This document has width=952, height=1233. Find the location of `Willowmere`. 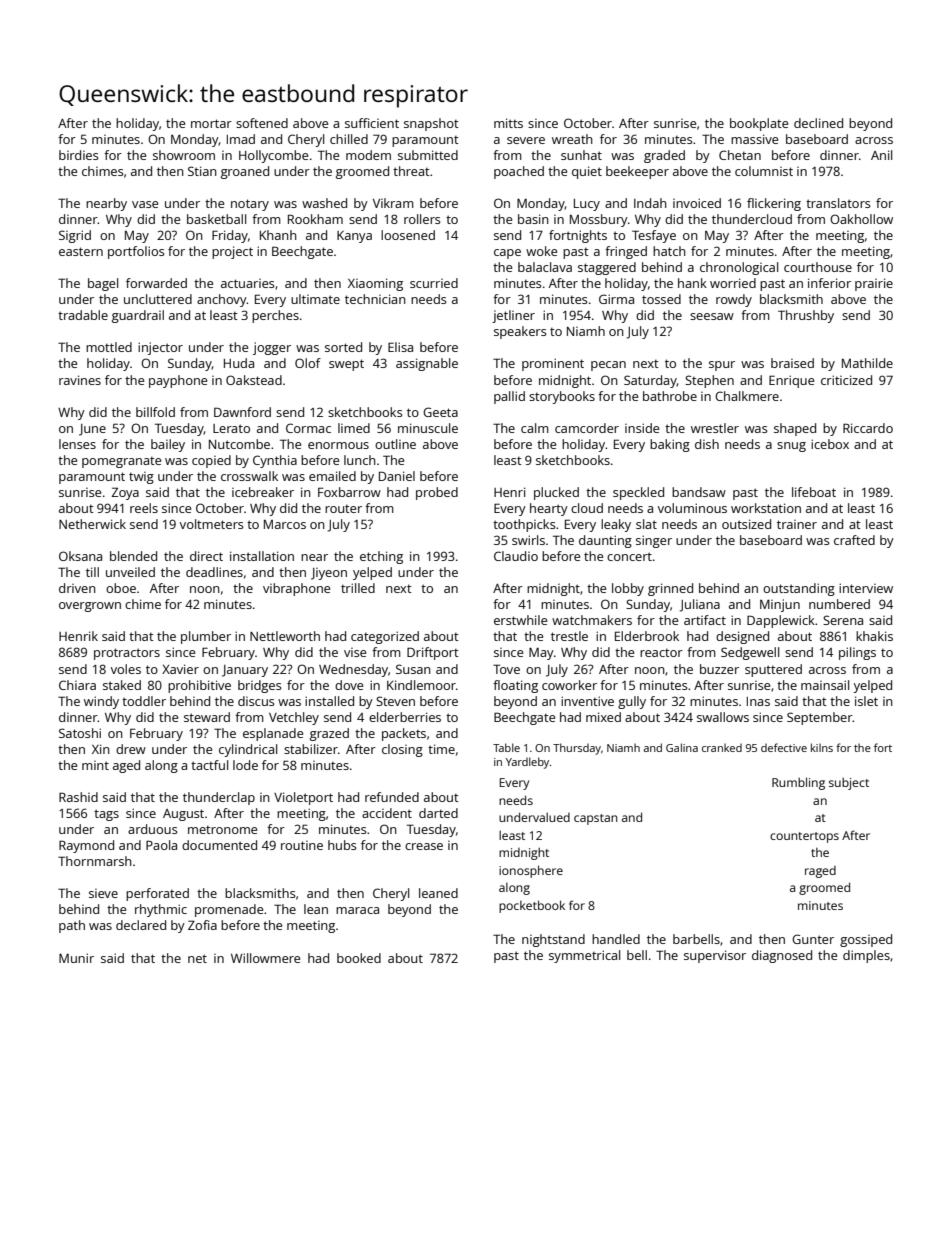

Willowmere is located at coordinates (265, 958).
